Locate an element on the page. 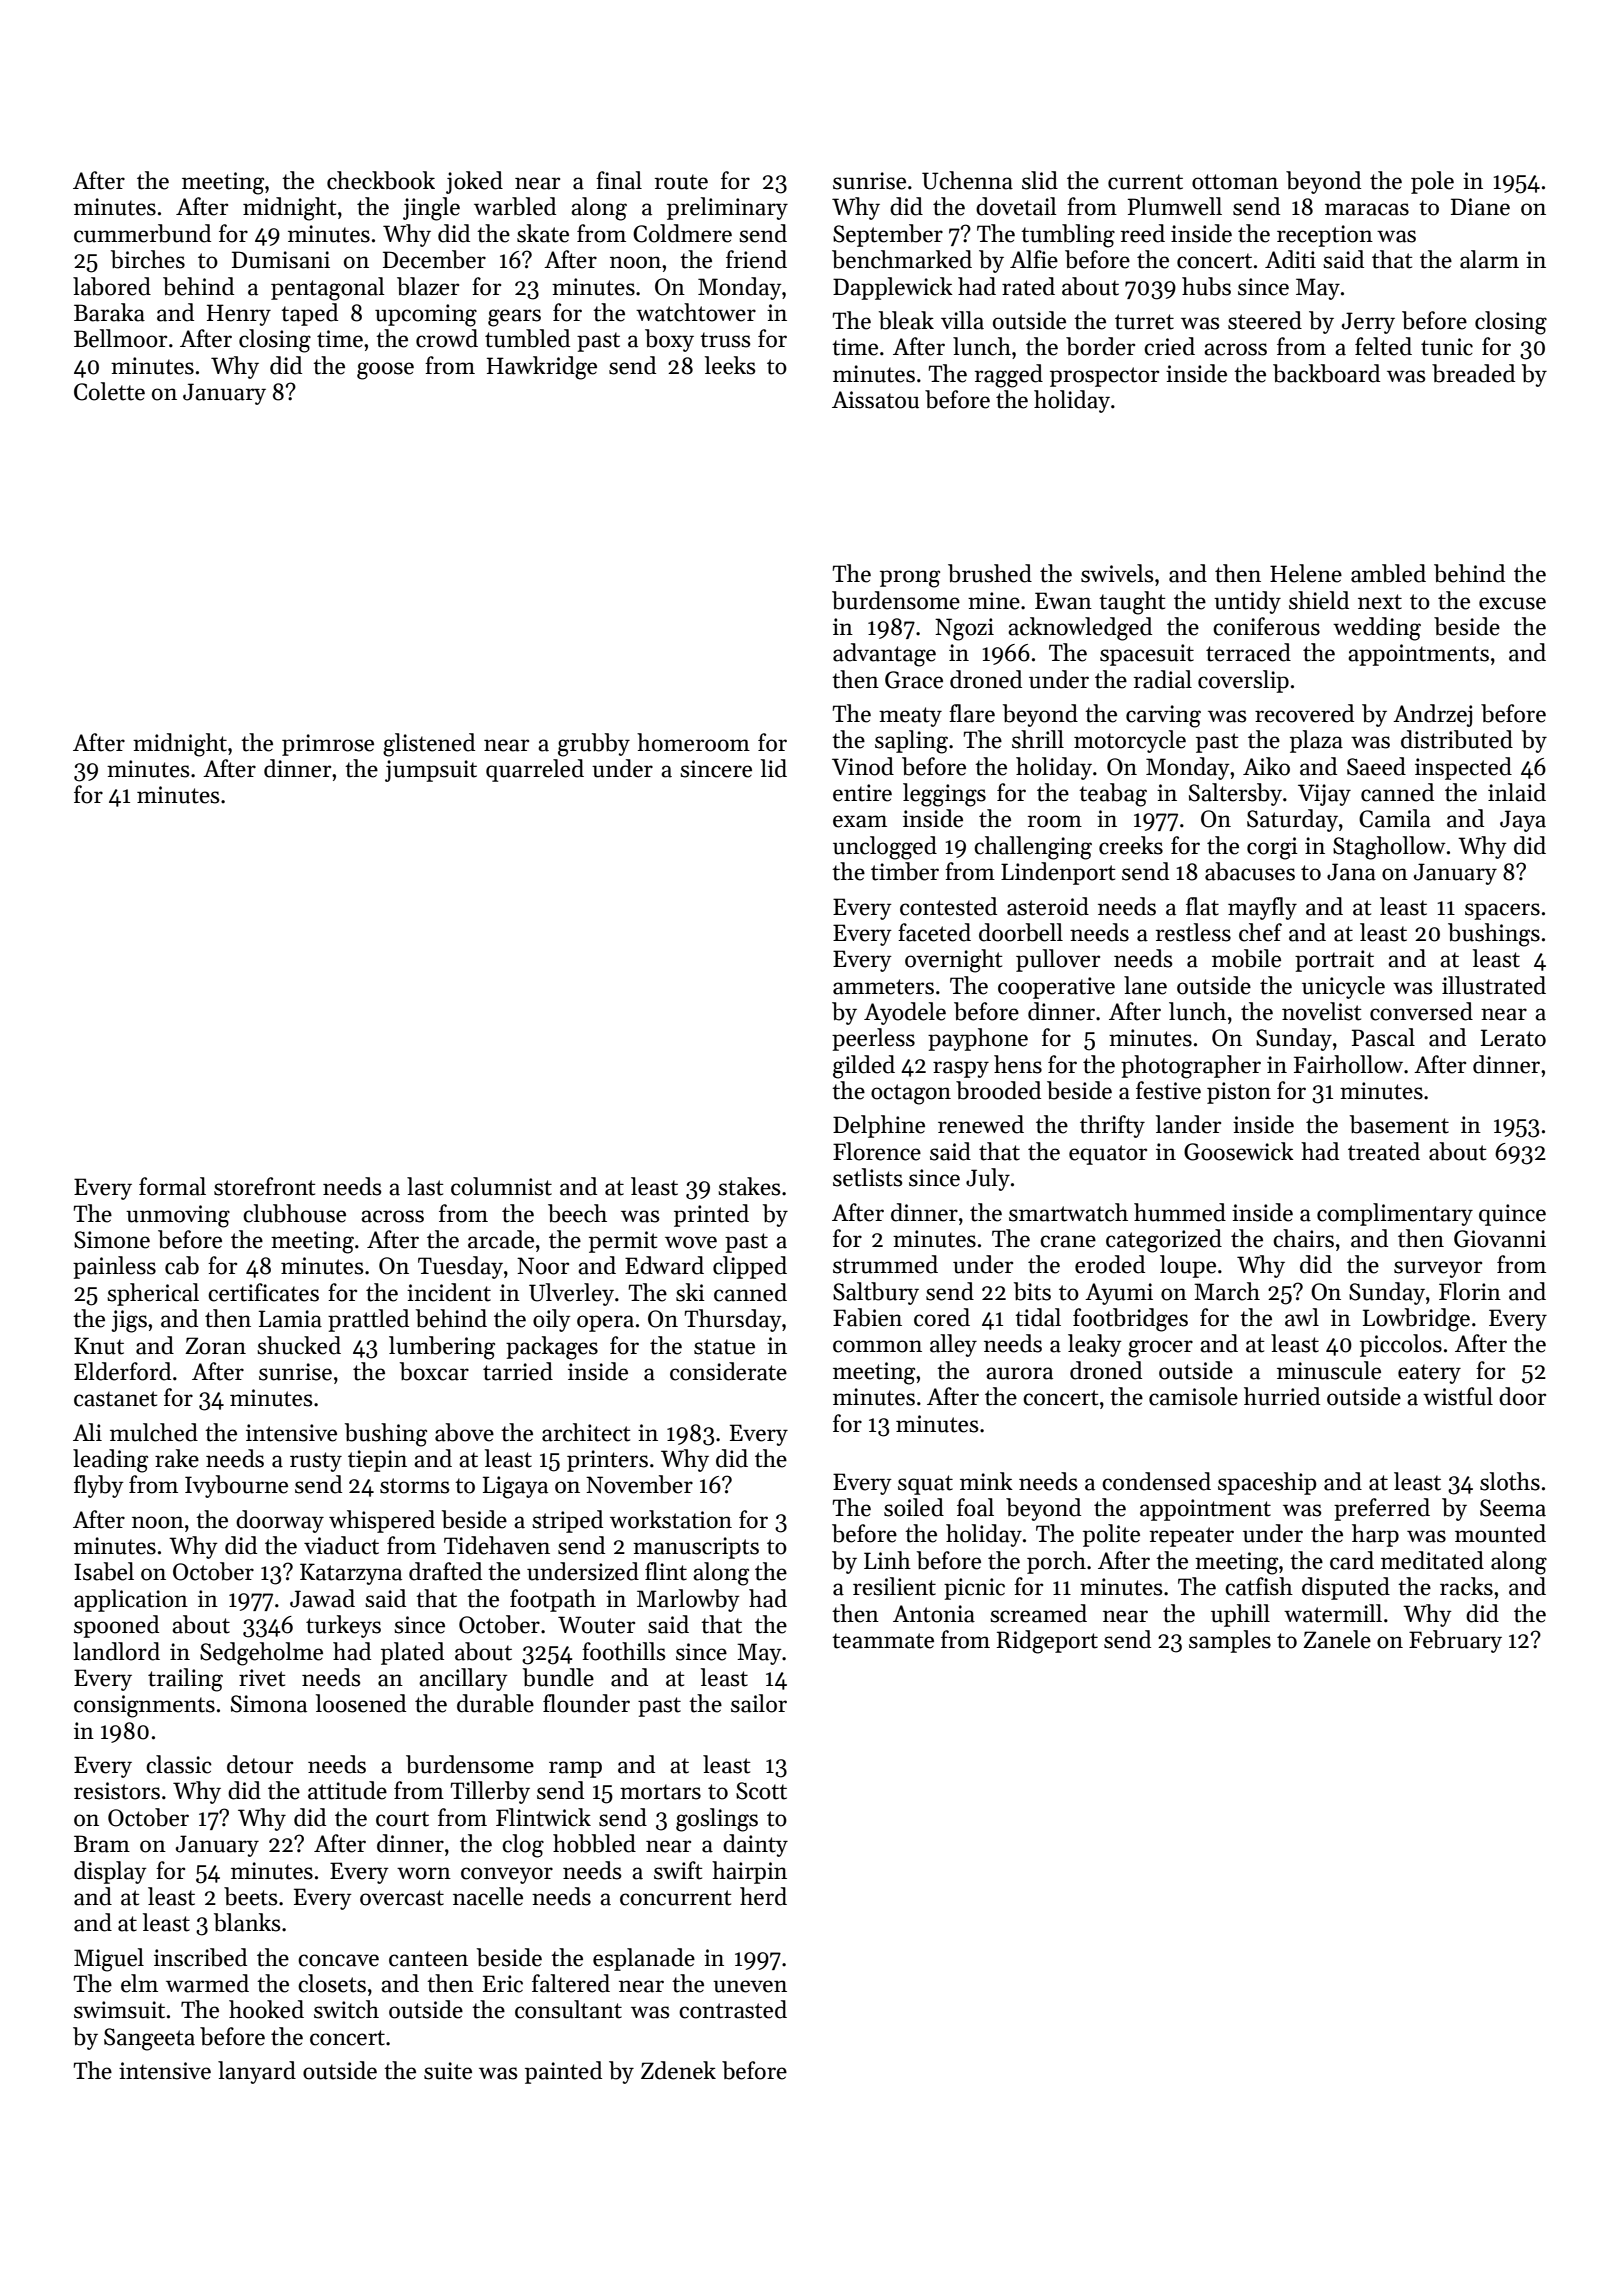 Image resolution: width=1620 pixels, height=2292 pixels. Tuesday is located at coordinates (460, 1267).
